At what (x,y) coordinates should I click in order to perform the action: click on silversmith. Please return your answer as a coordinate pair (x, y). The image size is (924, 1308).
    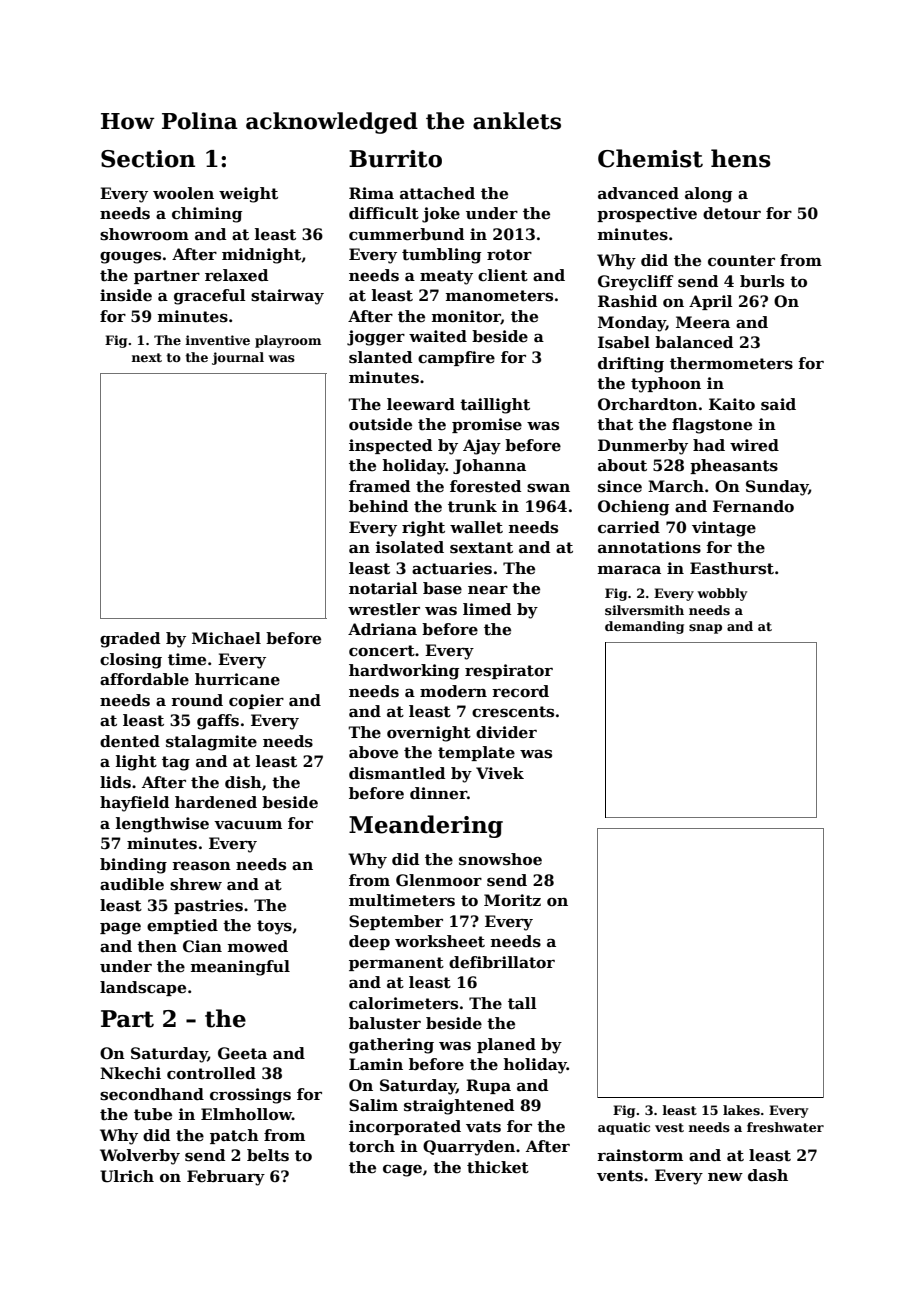
    Looking at the image, I should click on (644, 610).
